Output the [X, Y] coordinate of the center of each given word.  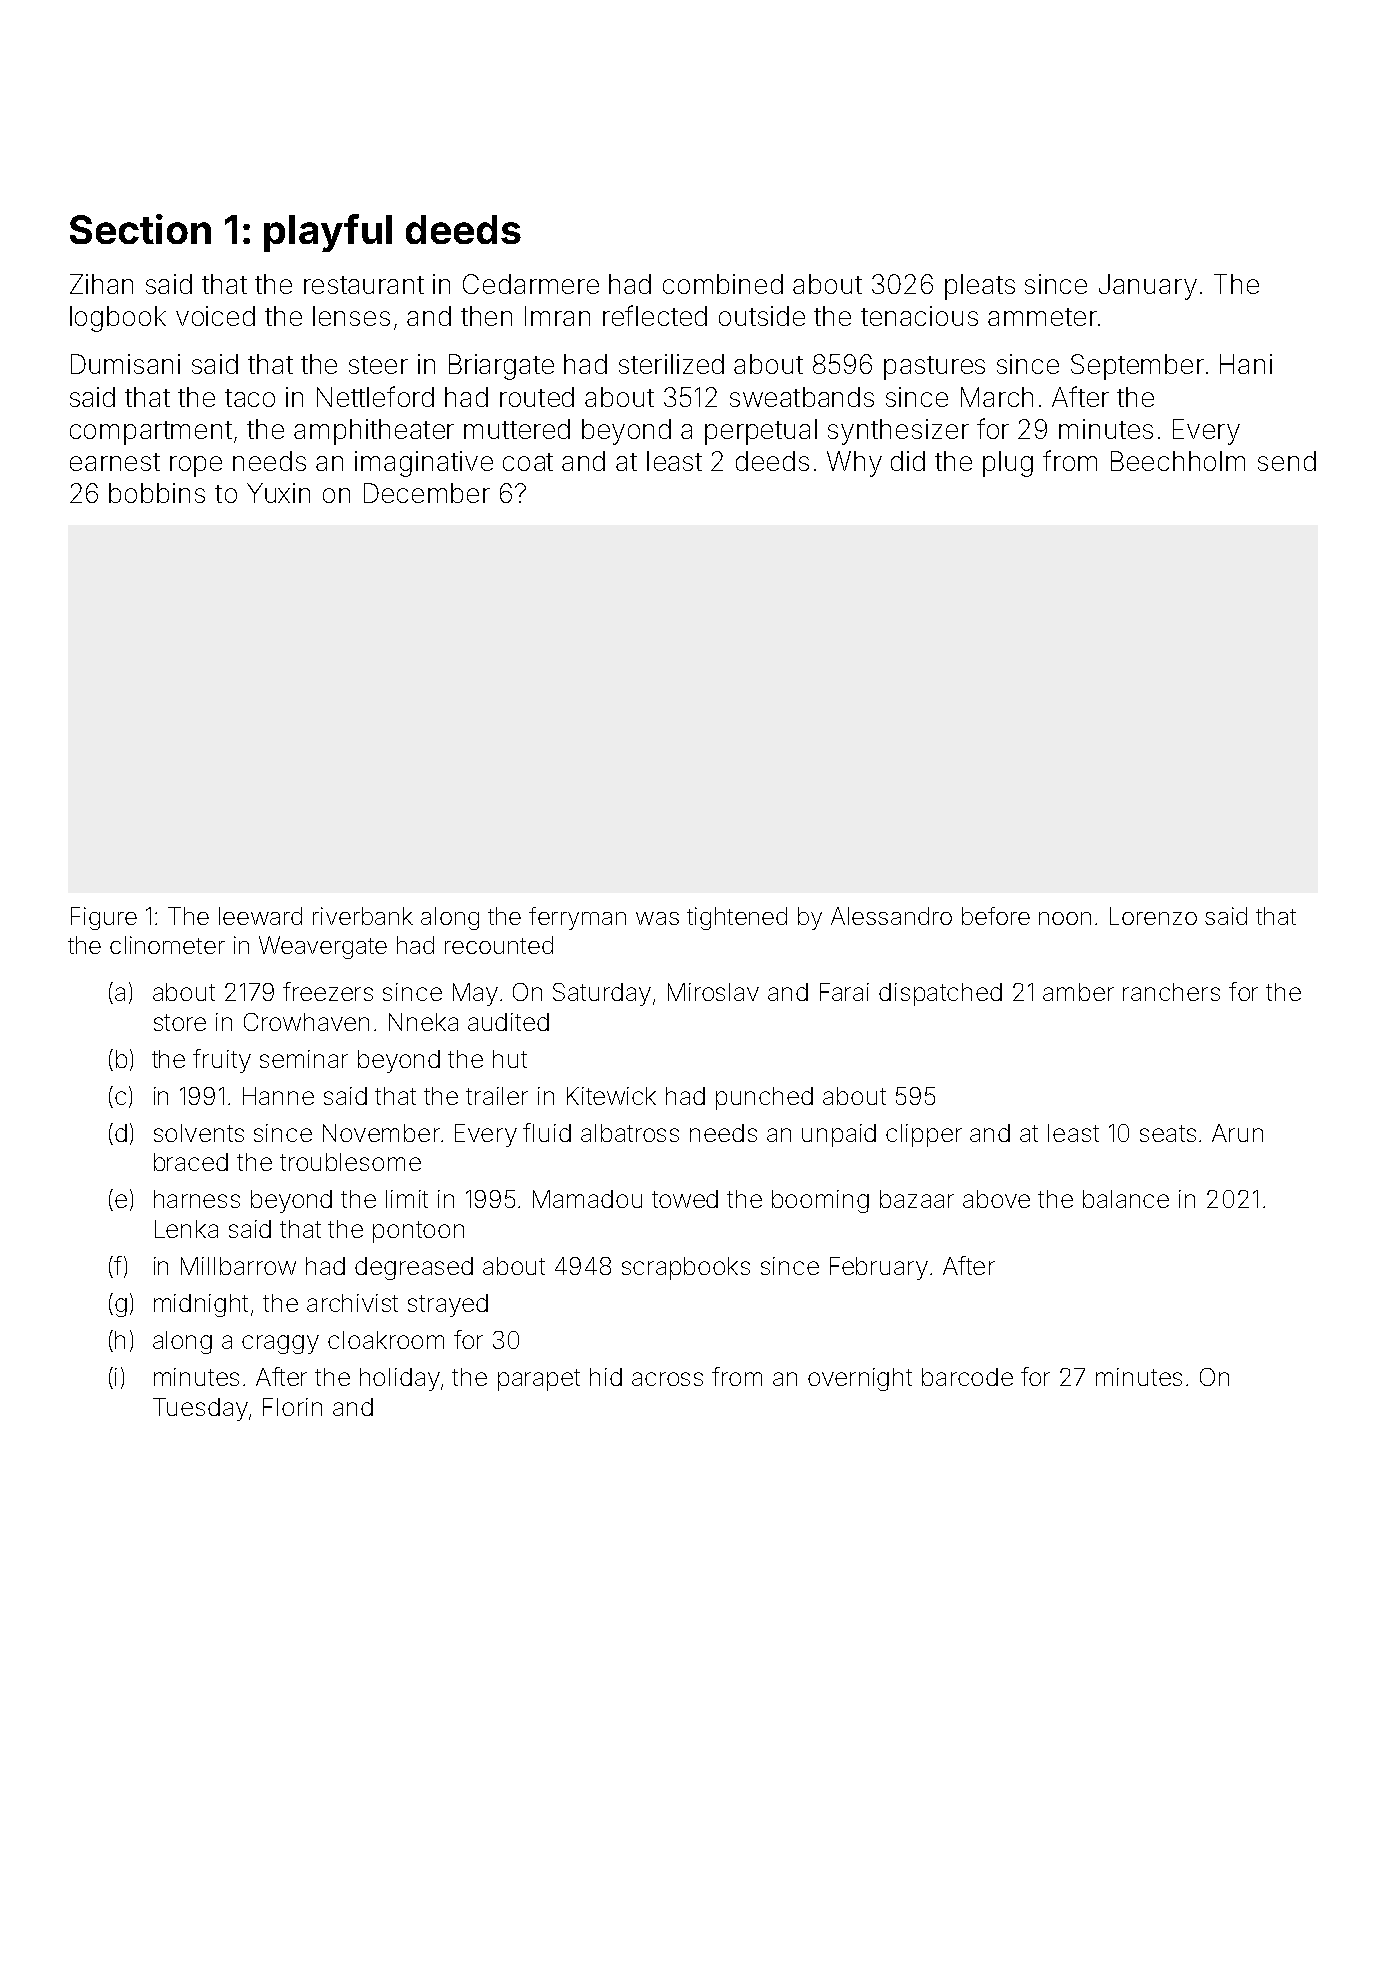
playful [328, 233]
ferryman [577, 918]
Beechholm [1178, 461]
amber [1078, 992]
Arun [1237, 1133]
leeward [260, 916]
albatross [630, 1133]
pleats [980, 287]
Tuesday [200, 1409]
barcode [967, 1377]
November [381, 1133]
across [667, 1379]
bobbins [157, 493]
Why [854, 464]
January [1148, 287]
